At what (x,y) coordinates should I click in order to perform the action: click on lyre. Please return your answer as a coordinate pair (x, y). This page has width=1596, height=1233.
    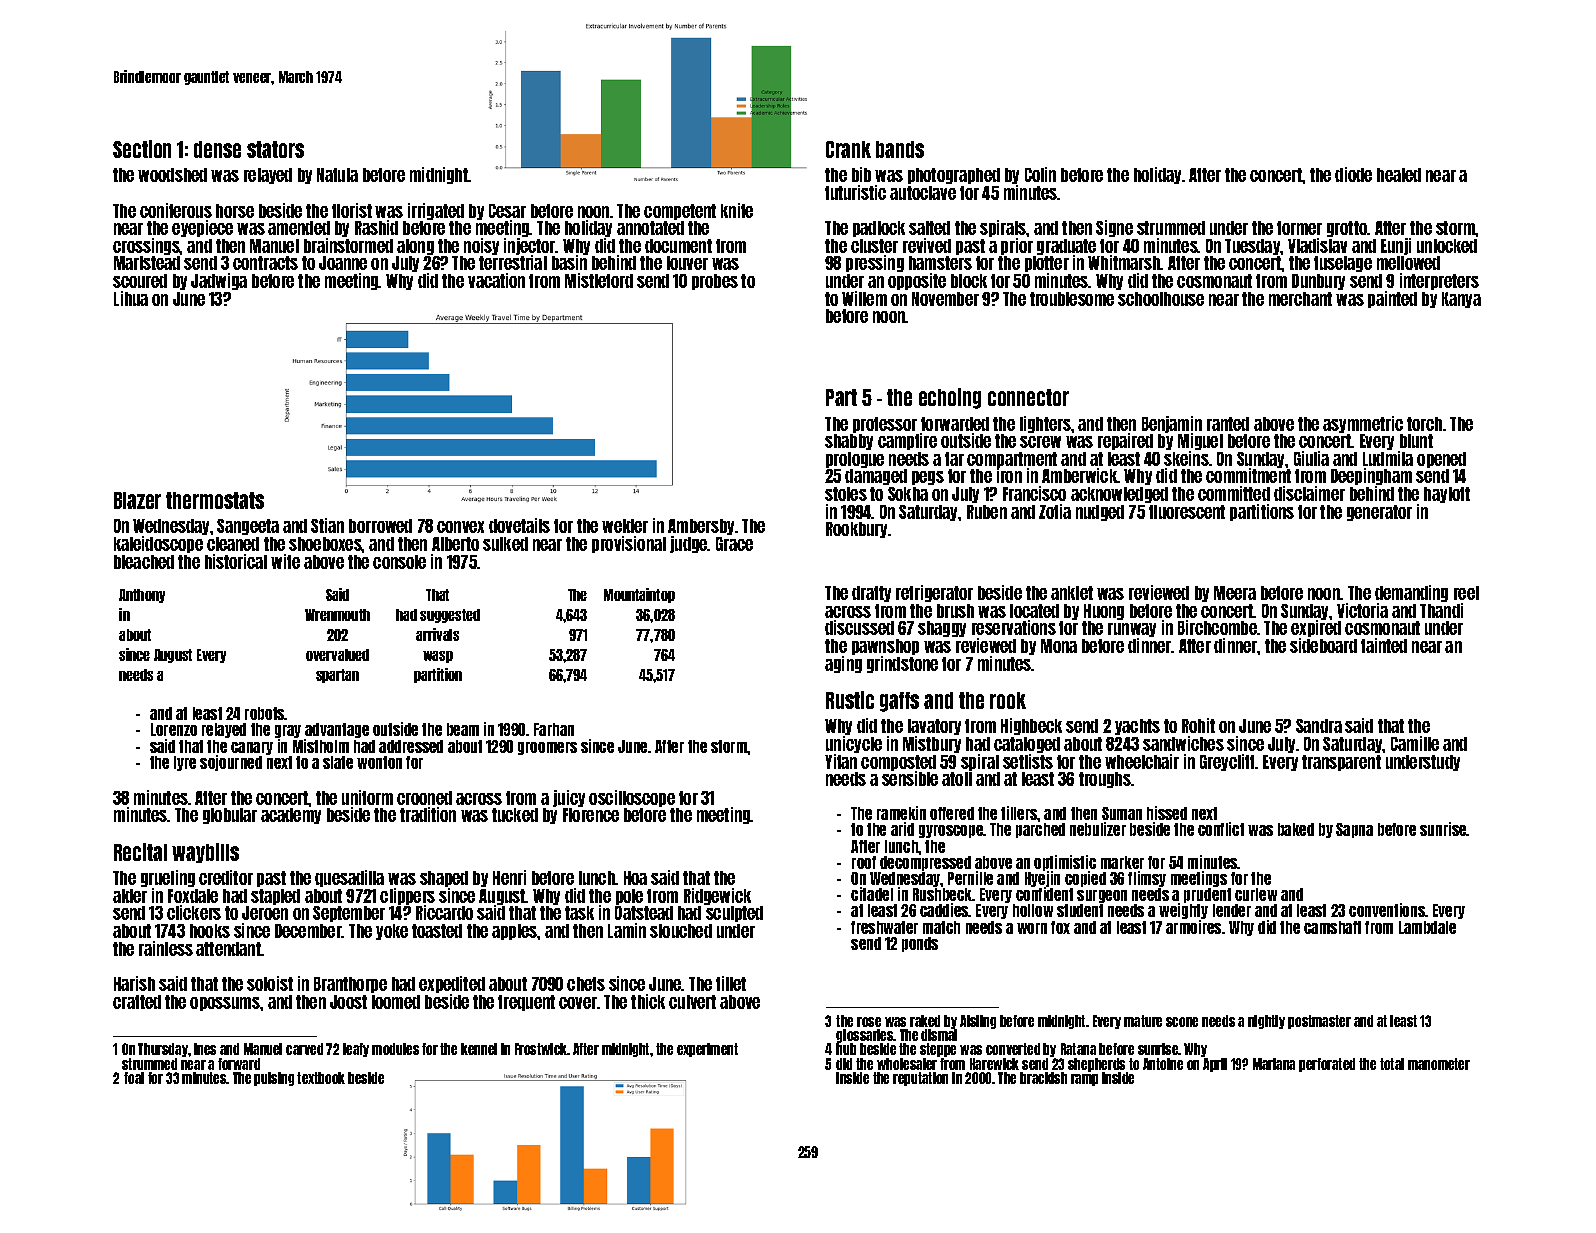
    Looking at the image, I should click on (185, 763).
